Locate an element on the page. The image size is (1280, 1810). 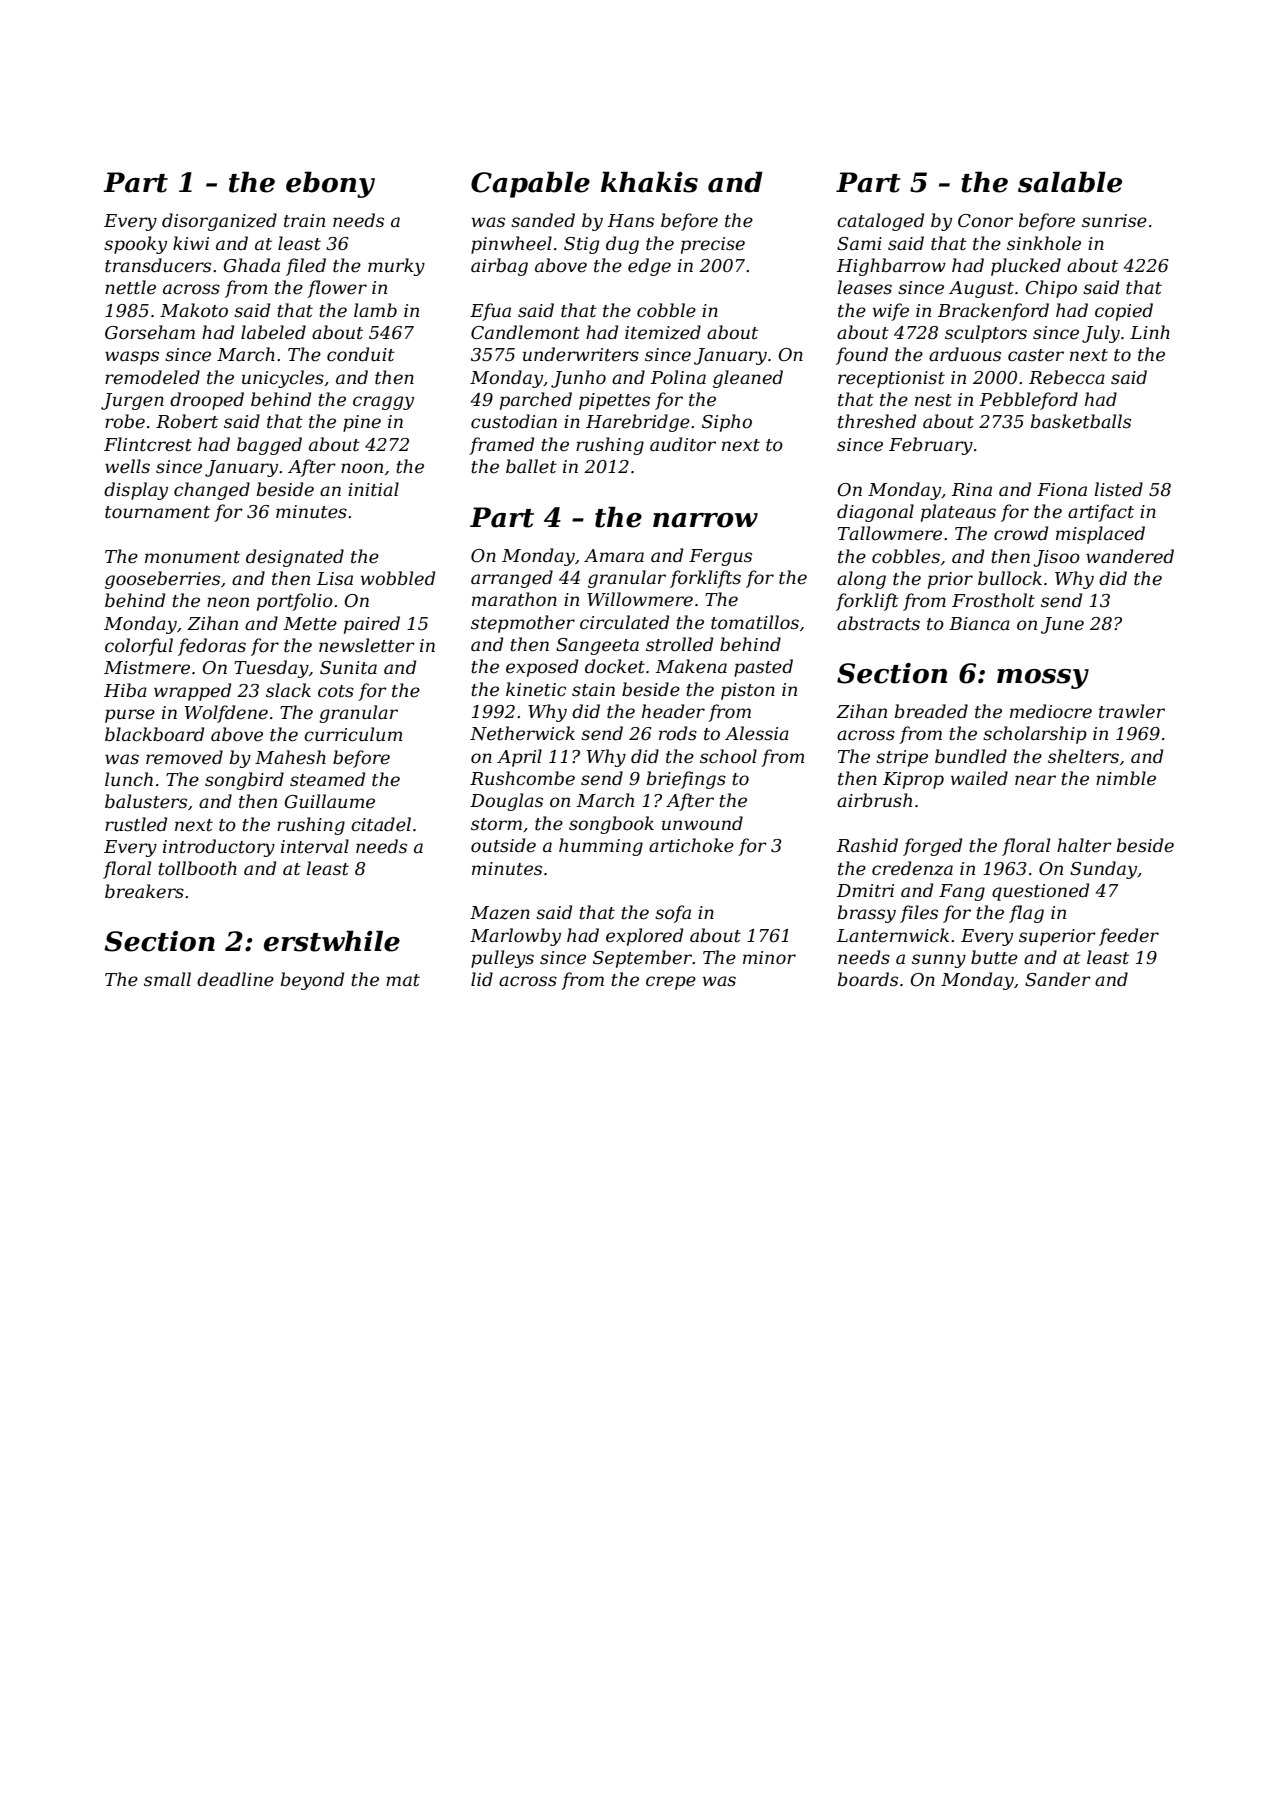
auditor is located at coordinates (683, 444).
